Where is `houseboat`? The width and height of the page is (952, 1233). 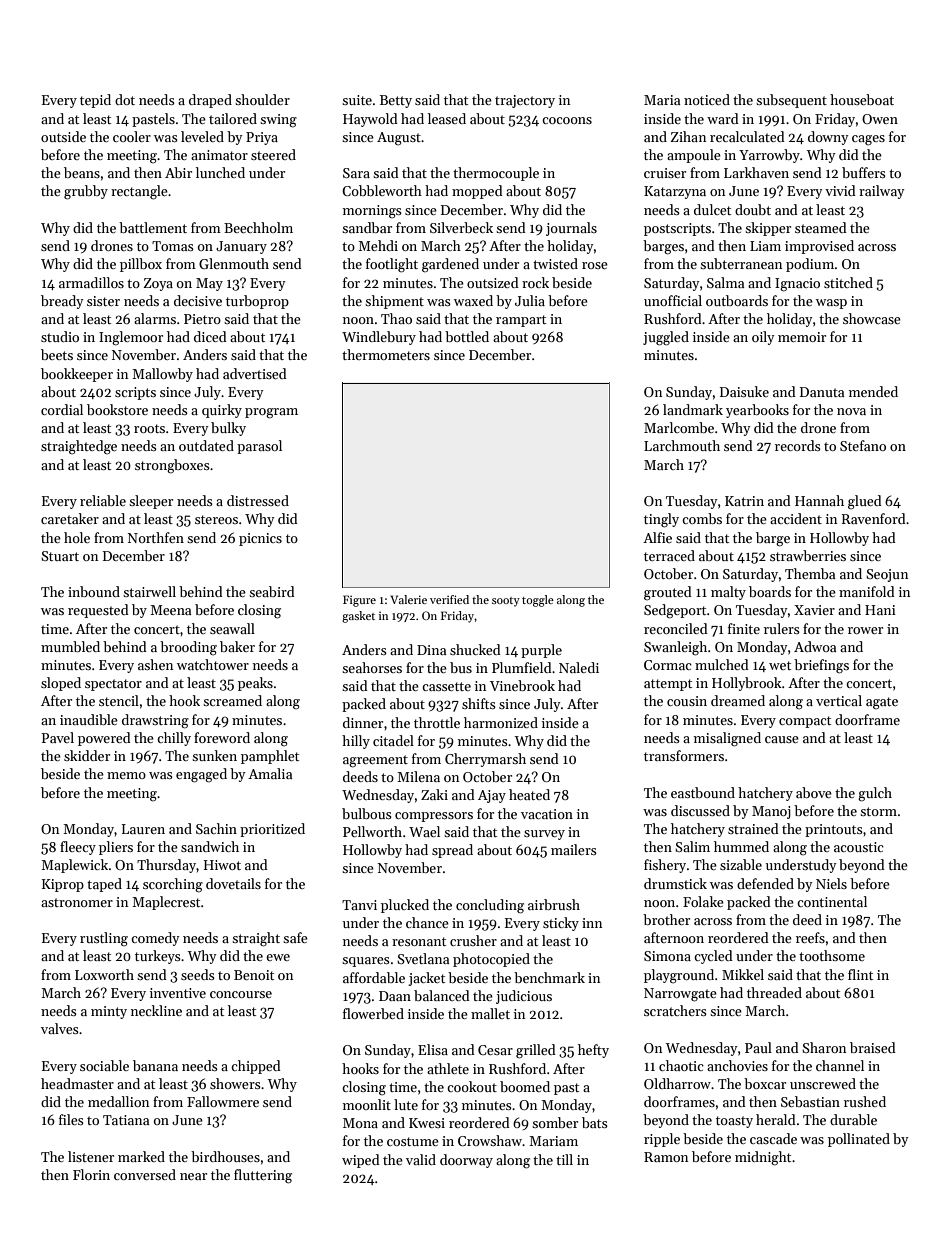 houseboat is located at coordinates (862, 99).
